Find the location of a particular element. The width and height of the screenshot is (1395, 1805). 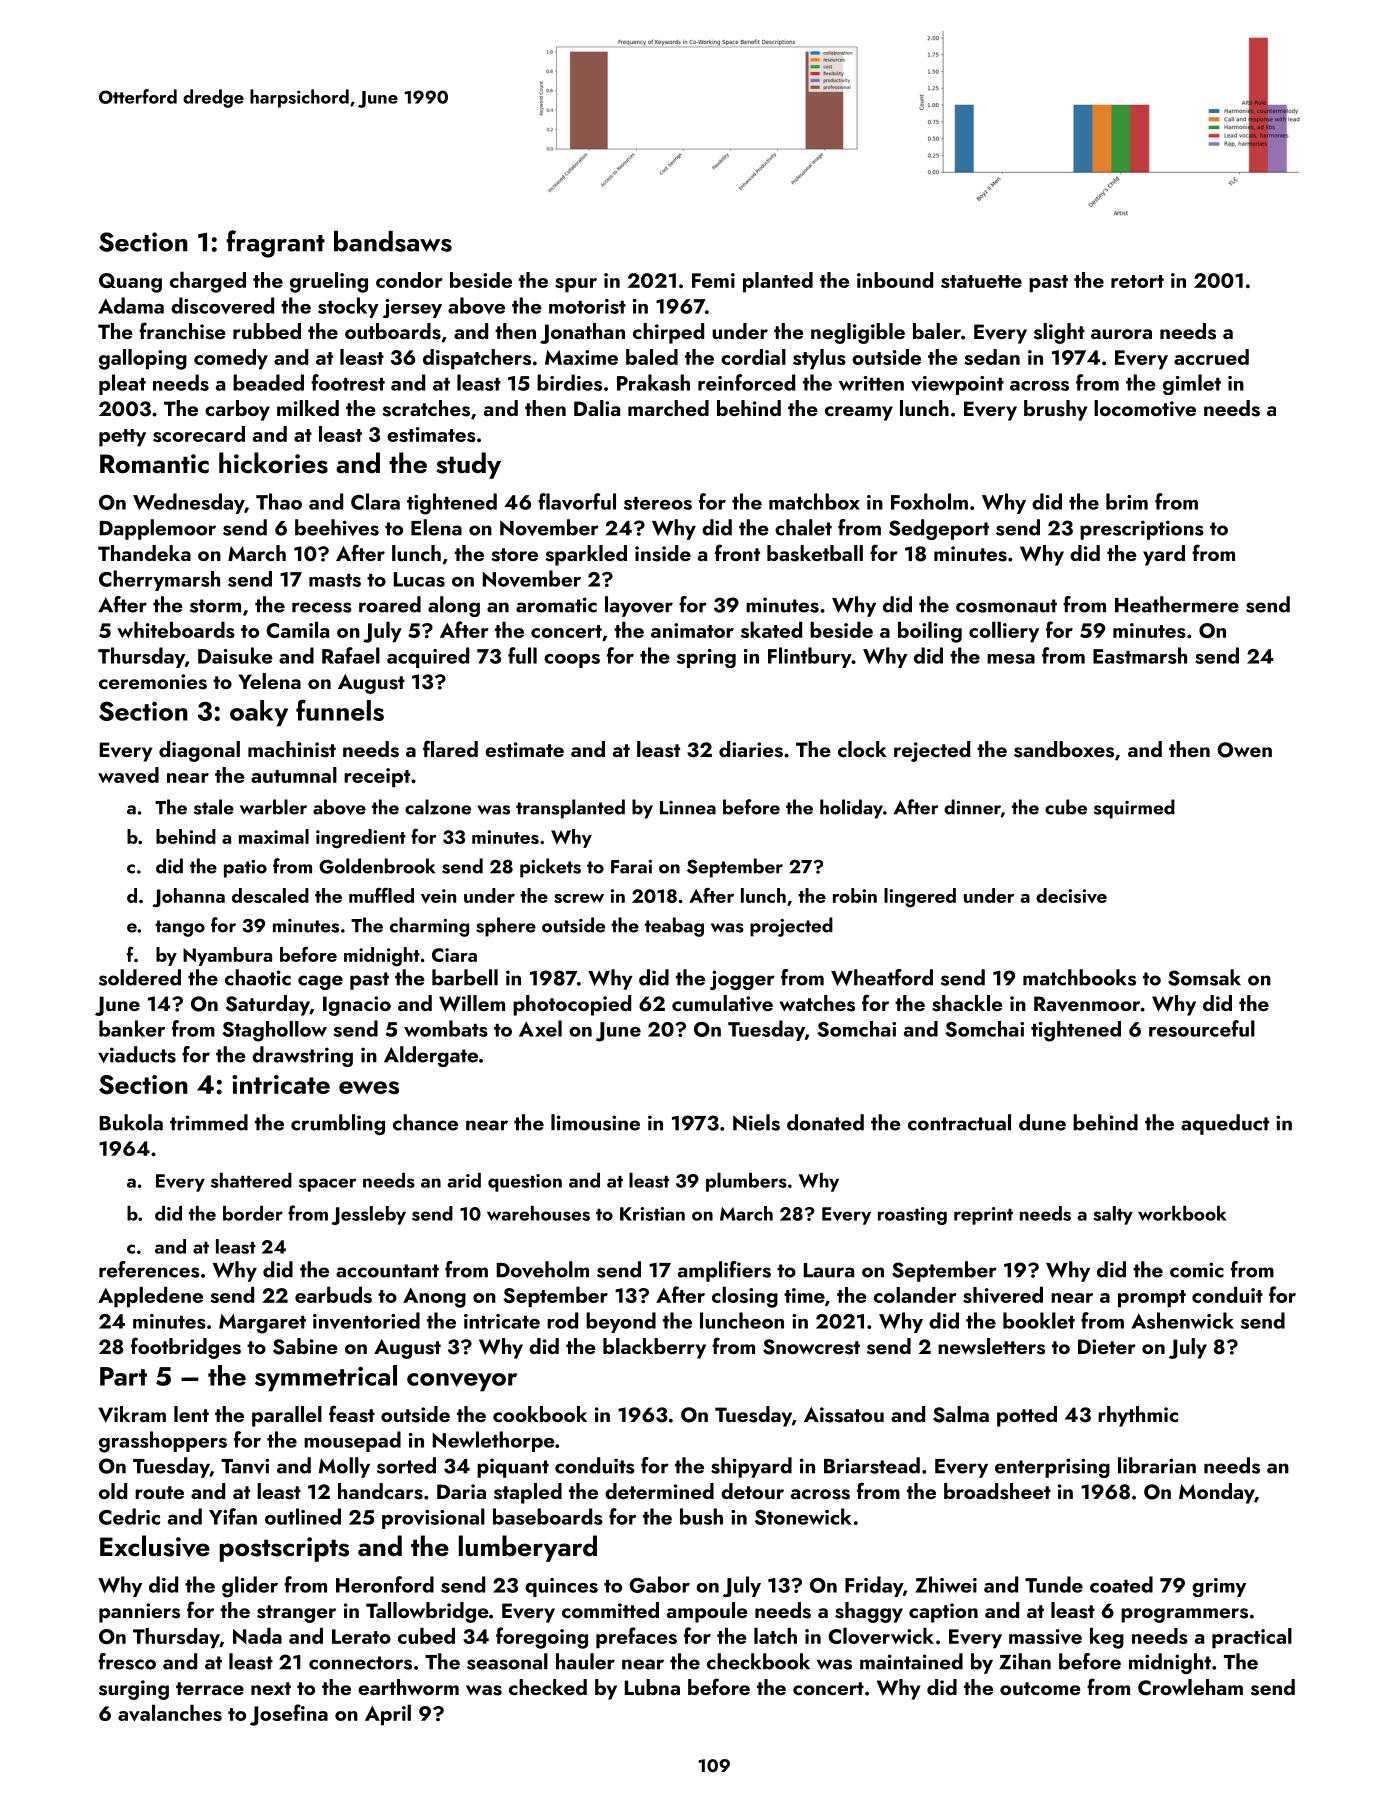

holiday is located at coordinates (851, 809).
